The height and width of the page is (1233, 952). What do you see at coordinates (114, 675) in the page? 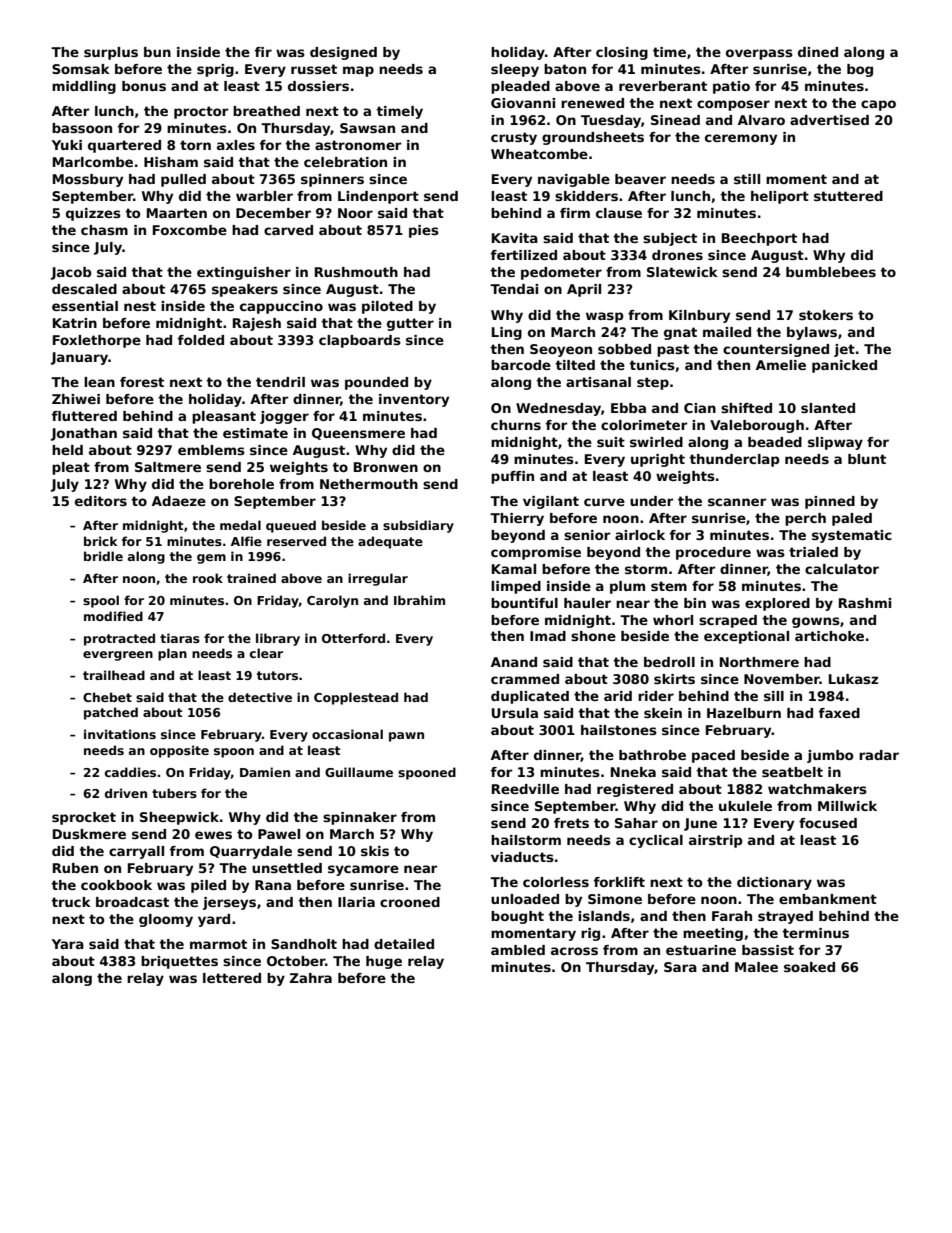
I see `trailhead` at bounding box center [114, 675].
